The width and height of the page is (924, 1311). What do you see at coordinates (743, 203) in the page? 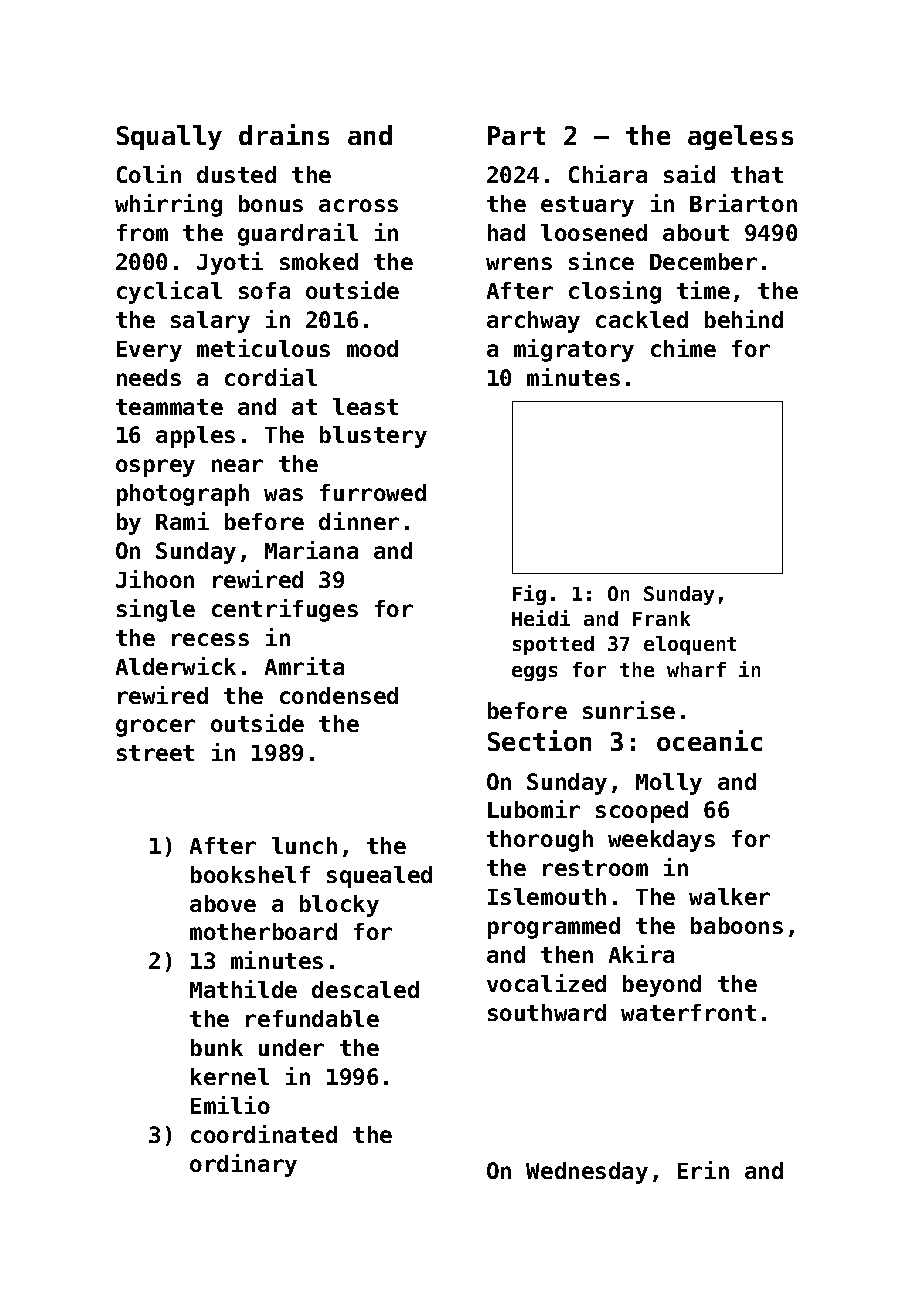
I see `Briarton` at bounding box center [743, 203].
